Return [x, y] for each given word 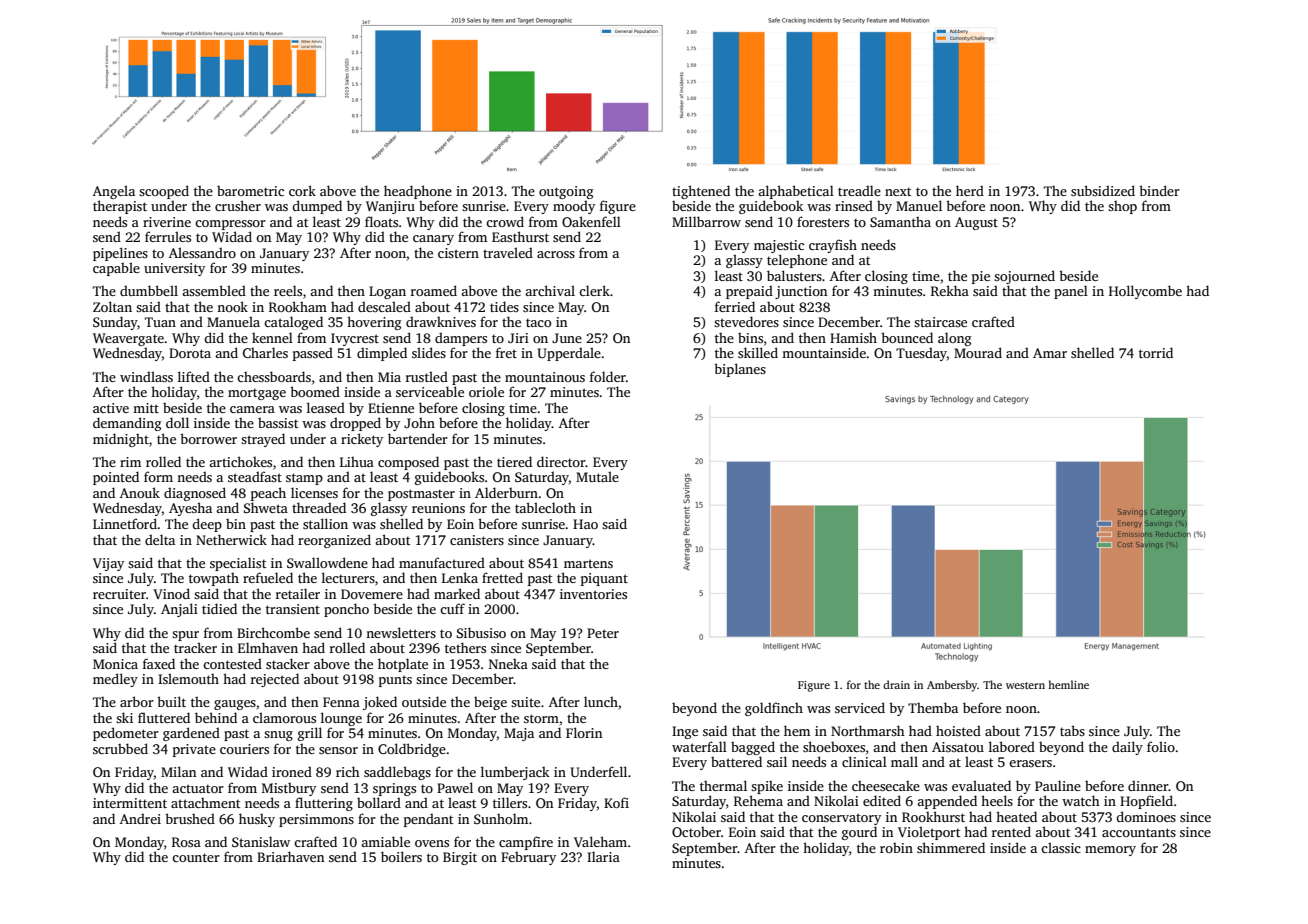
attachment [205, 803]
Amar [1050, 353]
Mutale [597, 476]
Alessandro [202, 252]
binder [1159, 190]
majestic [779, 246]
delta [160, 539]
